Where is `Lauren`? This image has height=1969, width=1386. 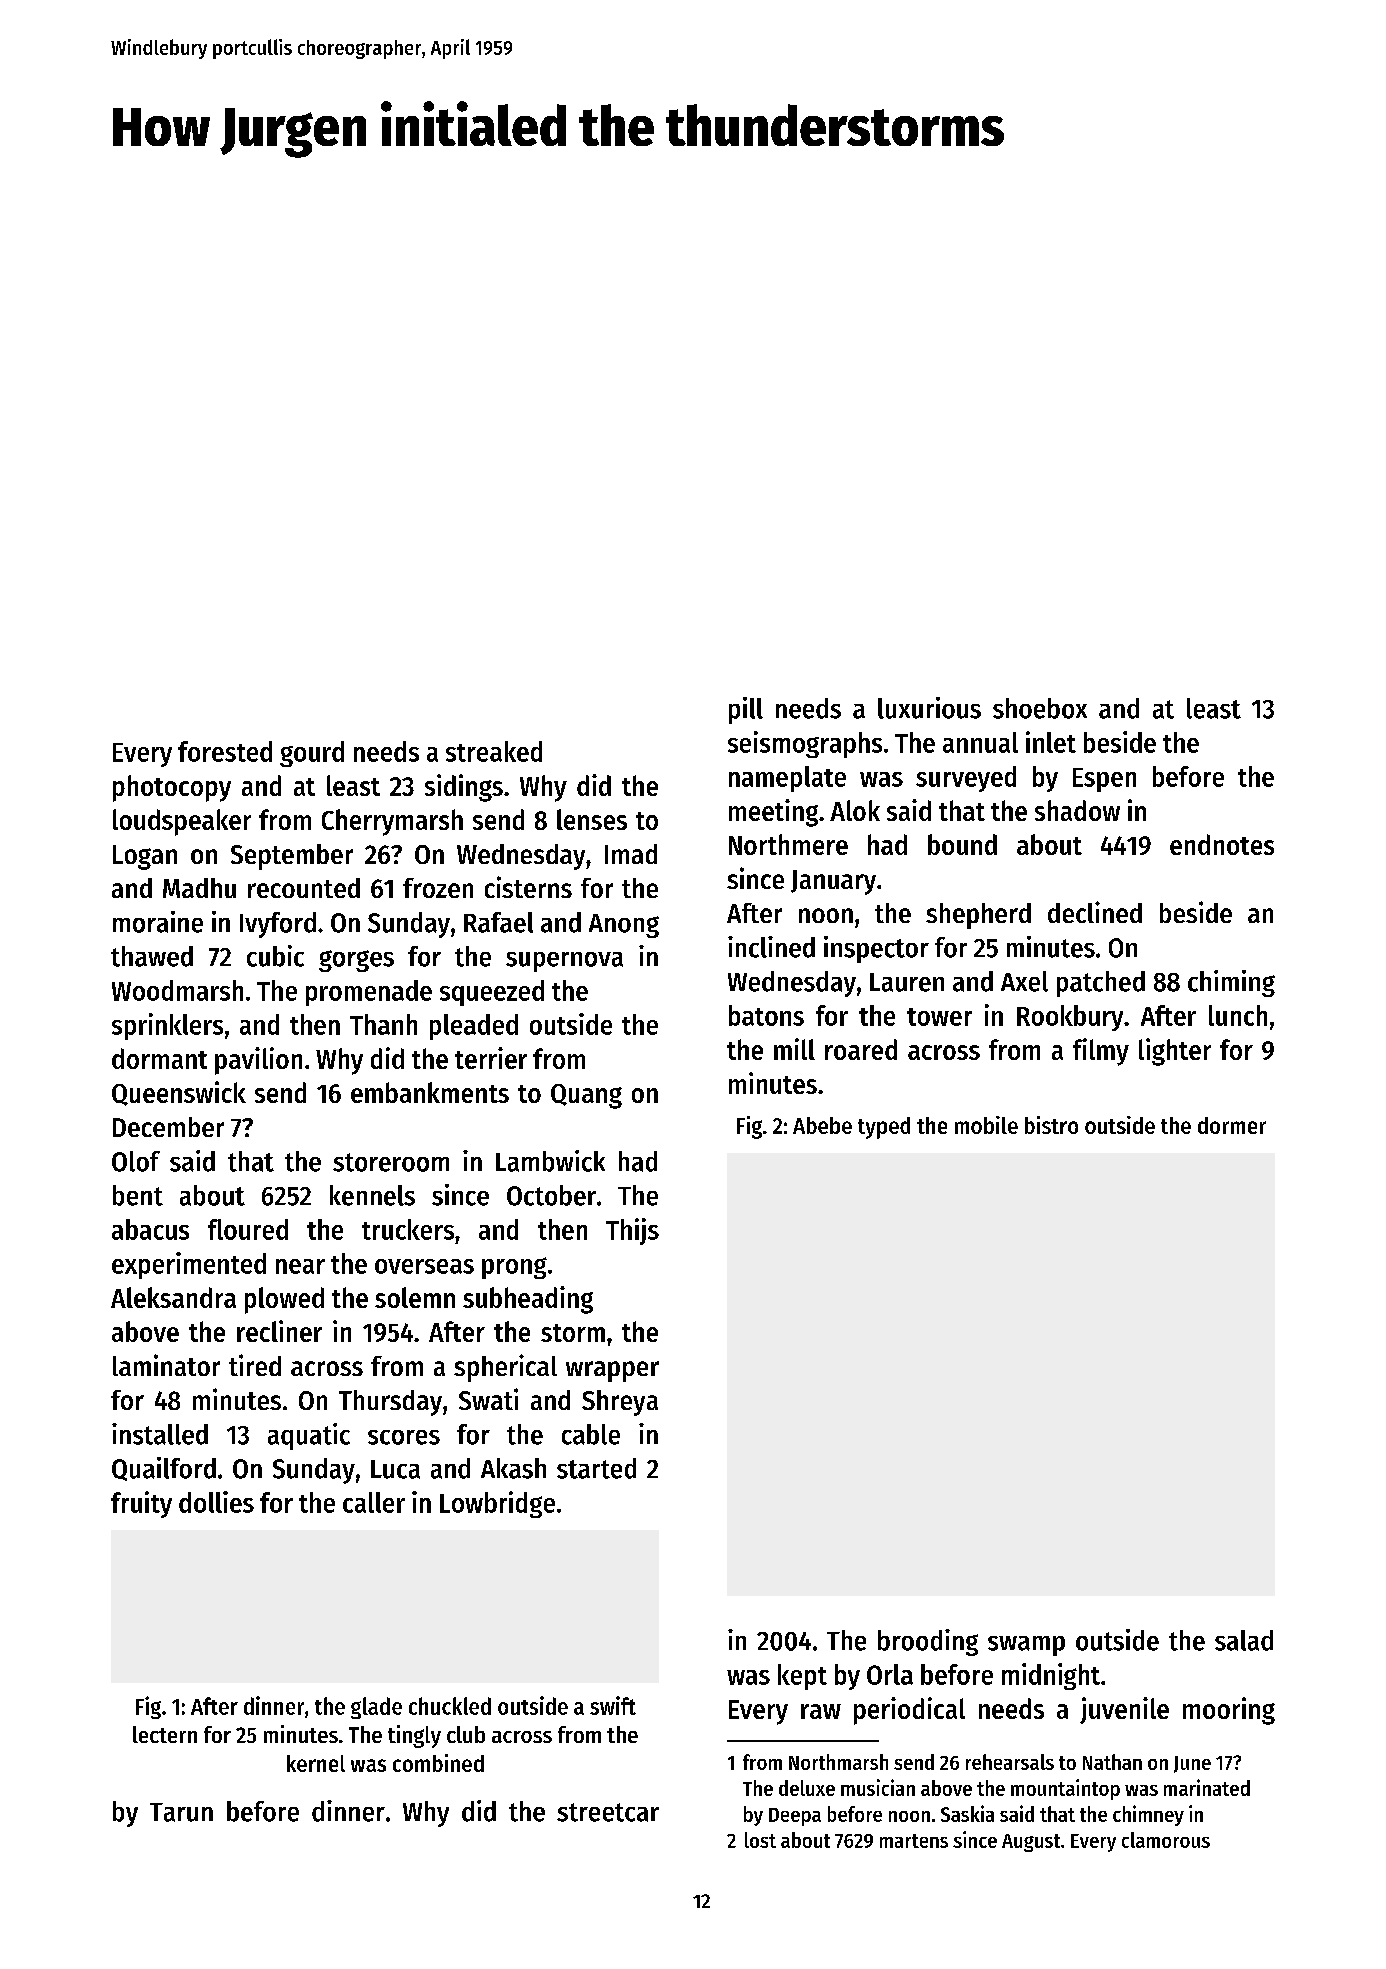 Lauren is located at coordinates (907, 982).
